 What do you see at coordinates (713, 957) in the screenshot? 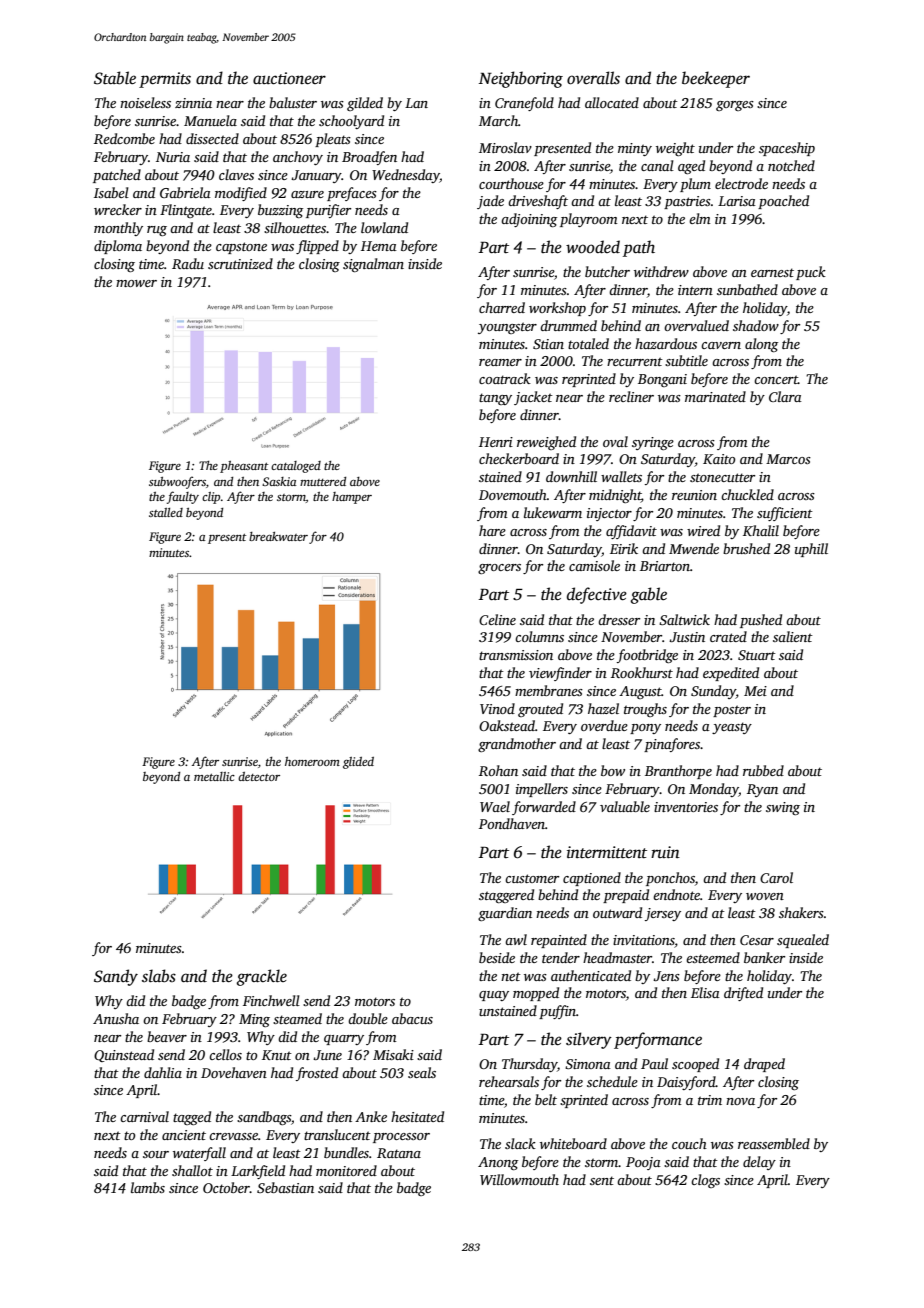
I see `esteemed` at bounding box center [713, 957].
